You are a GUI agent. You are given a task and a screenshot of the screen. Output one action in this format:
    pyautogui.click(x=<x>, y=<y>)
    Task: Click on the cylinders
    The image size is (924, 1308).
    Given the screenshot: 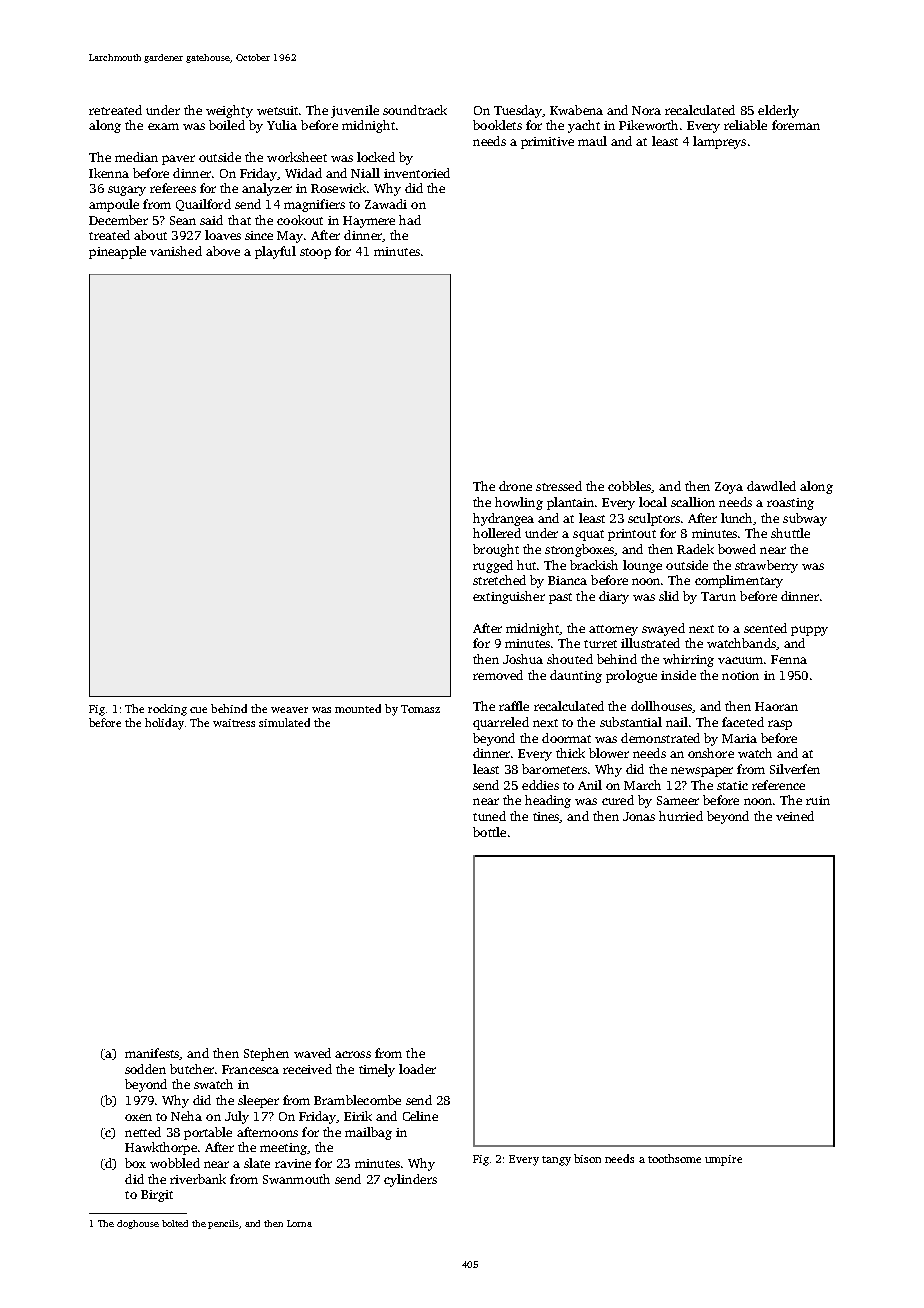 What is the action you would take?
    pyautogui.click(x=410, y=1180)
